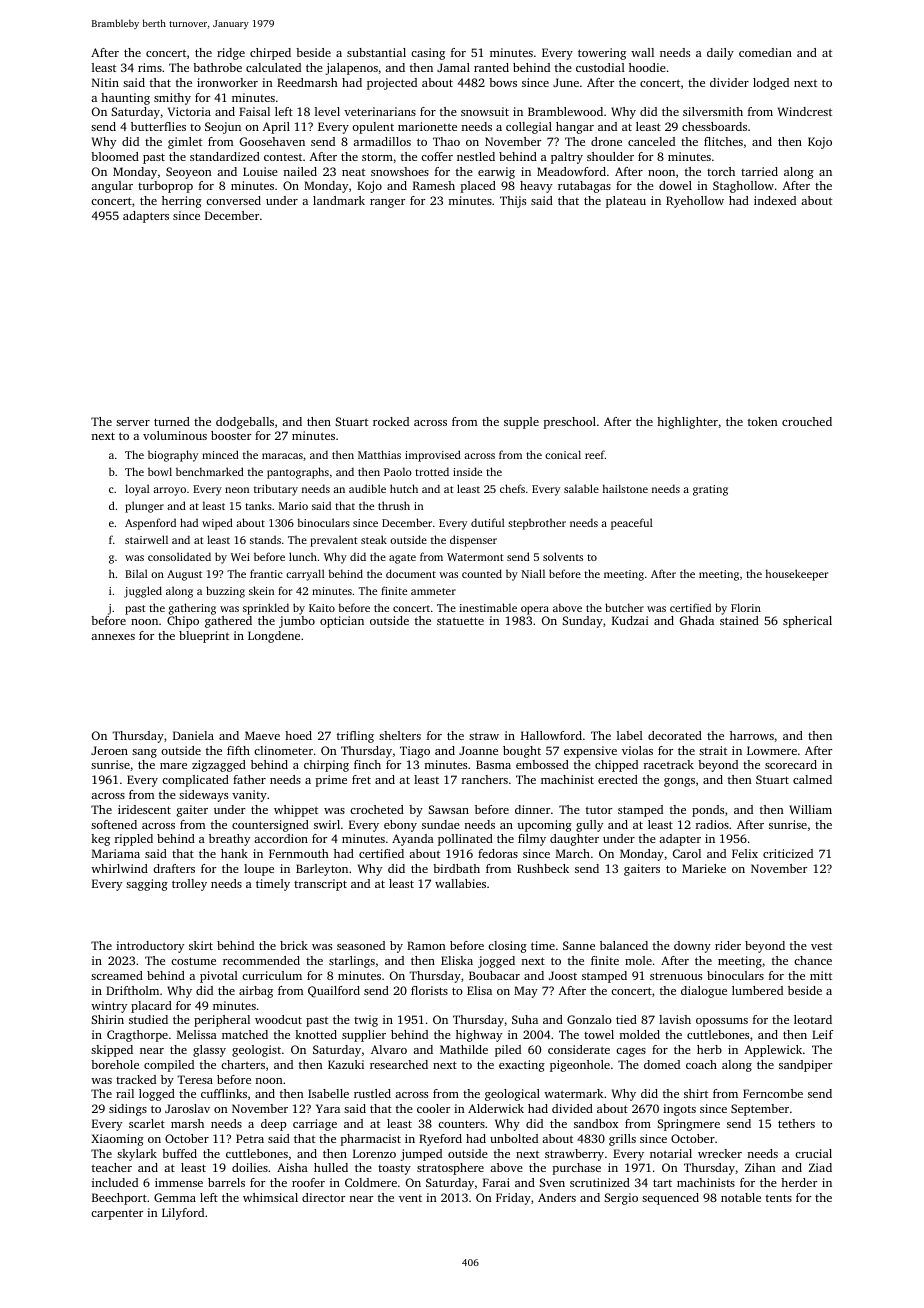 Image resolution: width=924 pixels, height=1308 pixels. I want to click on ridge, so click(231, 54).
